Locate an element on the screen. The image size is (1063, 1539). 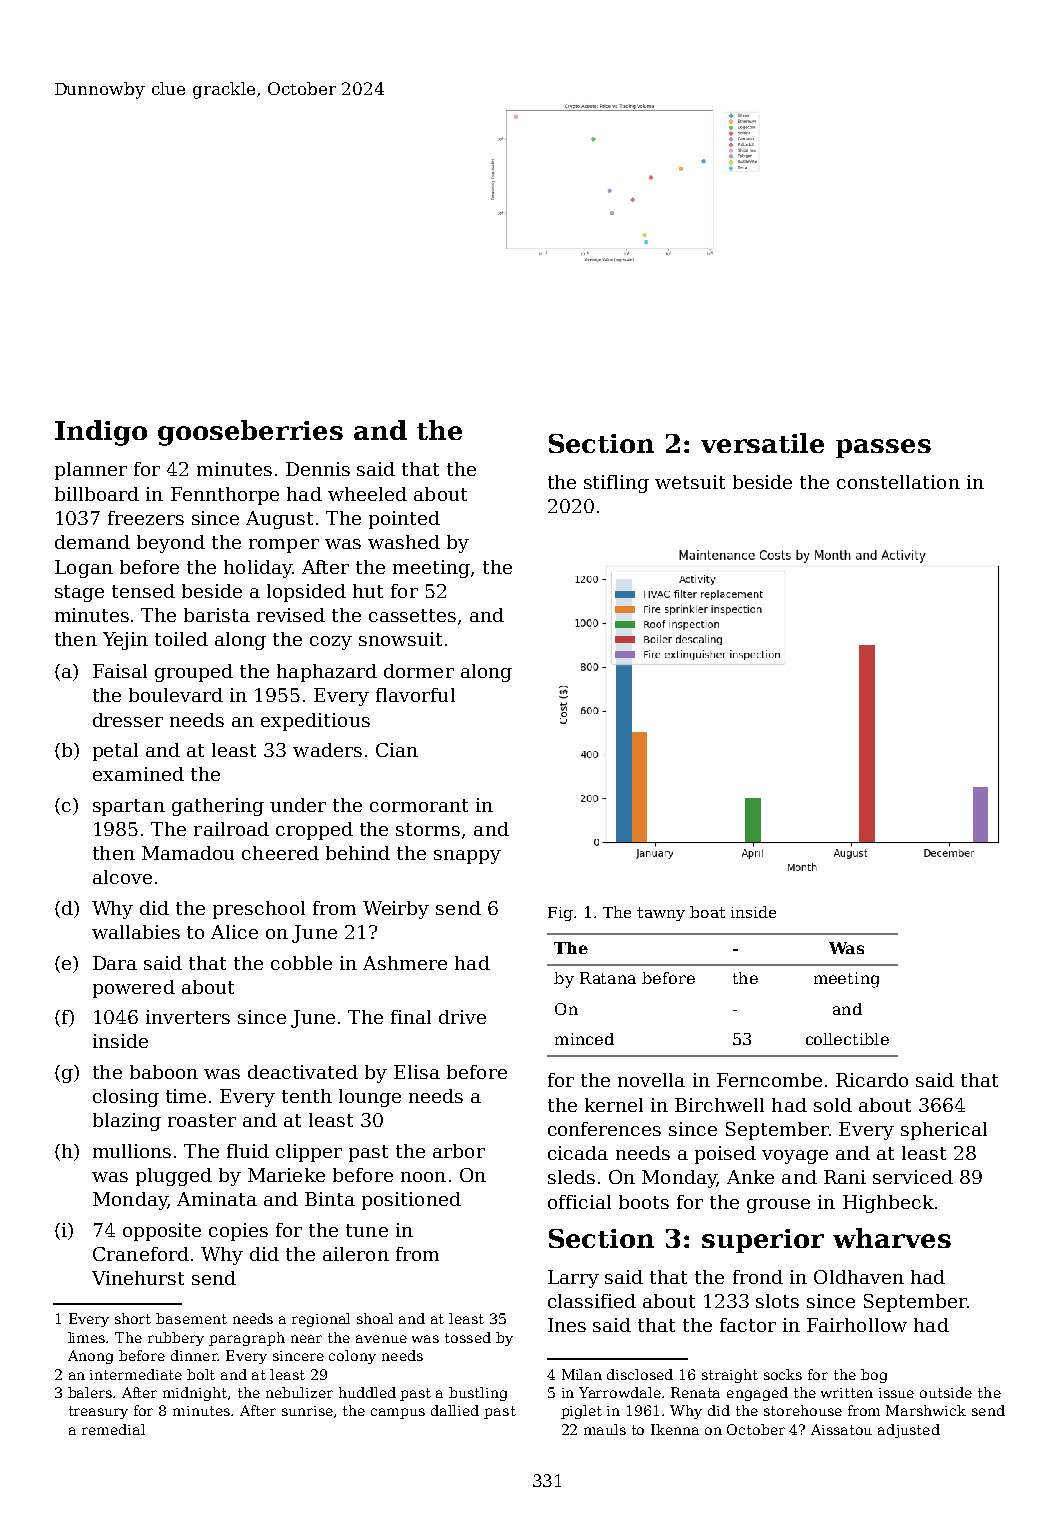
adjusted is located at coordinates (909, 1431).
